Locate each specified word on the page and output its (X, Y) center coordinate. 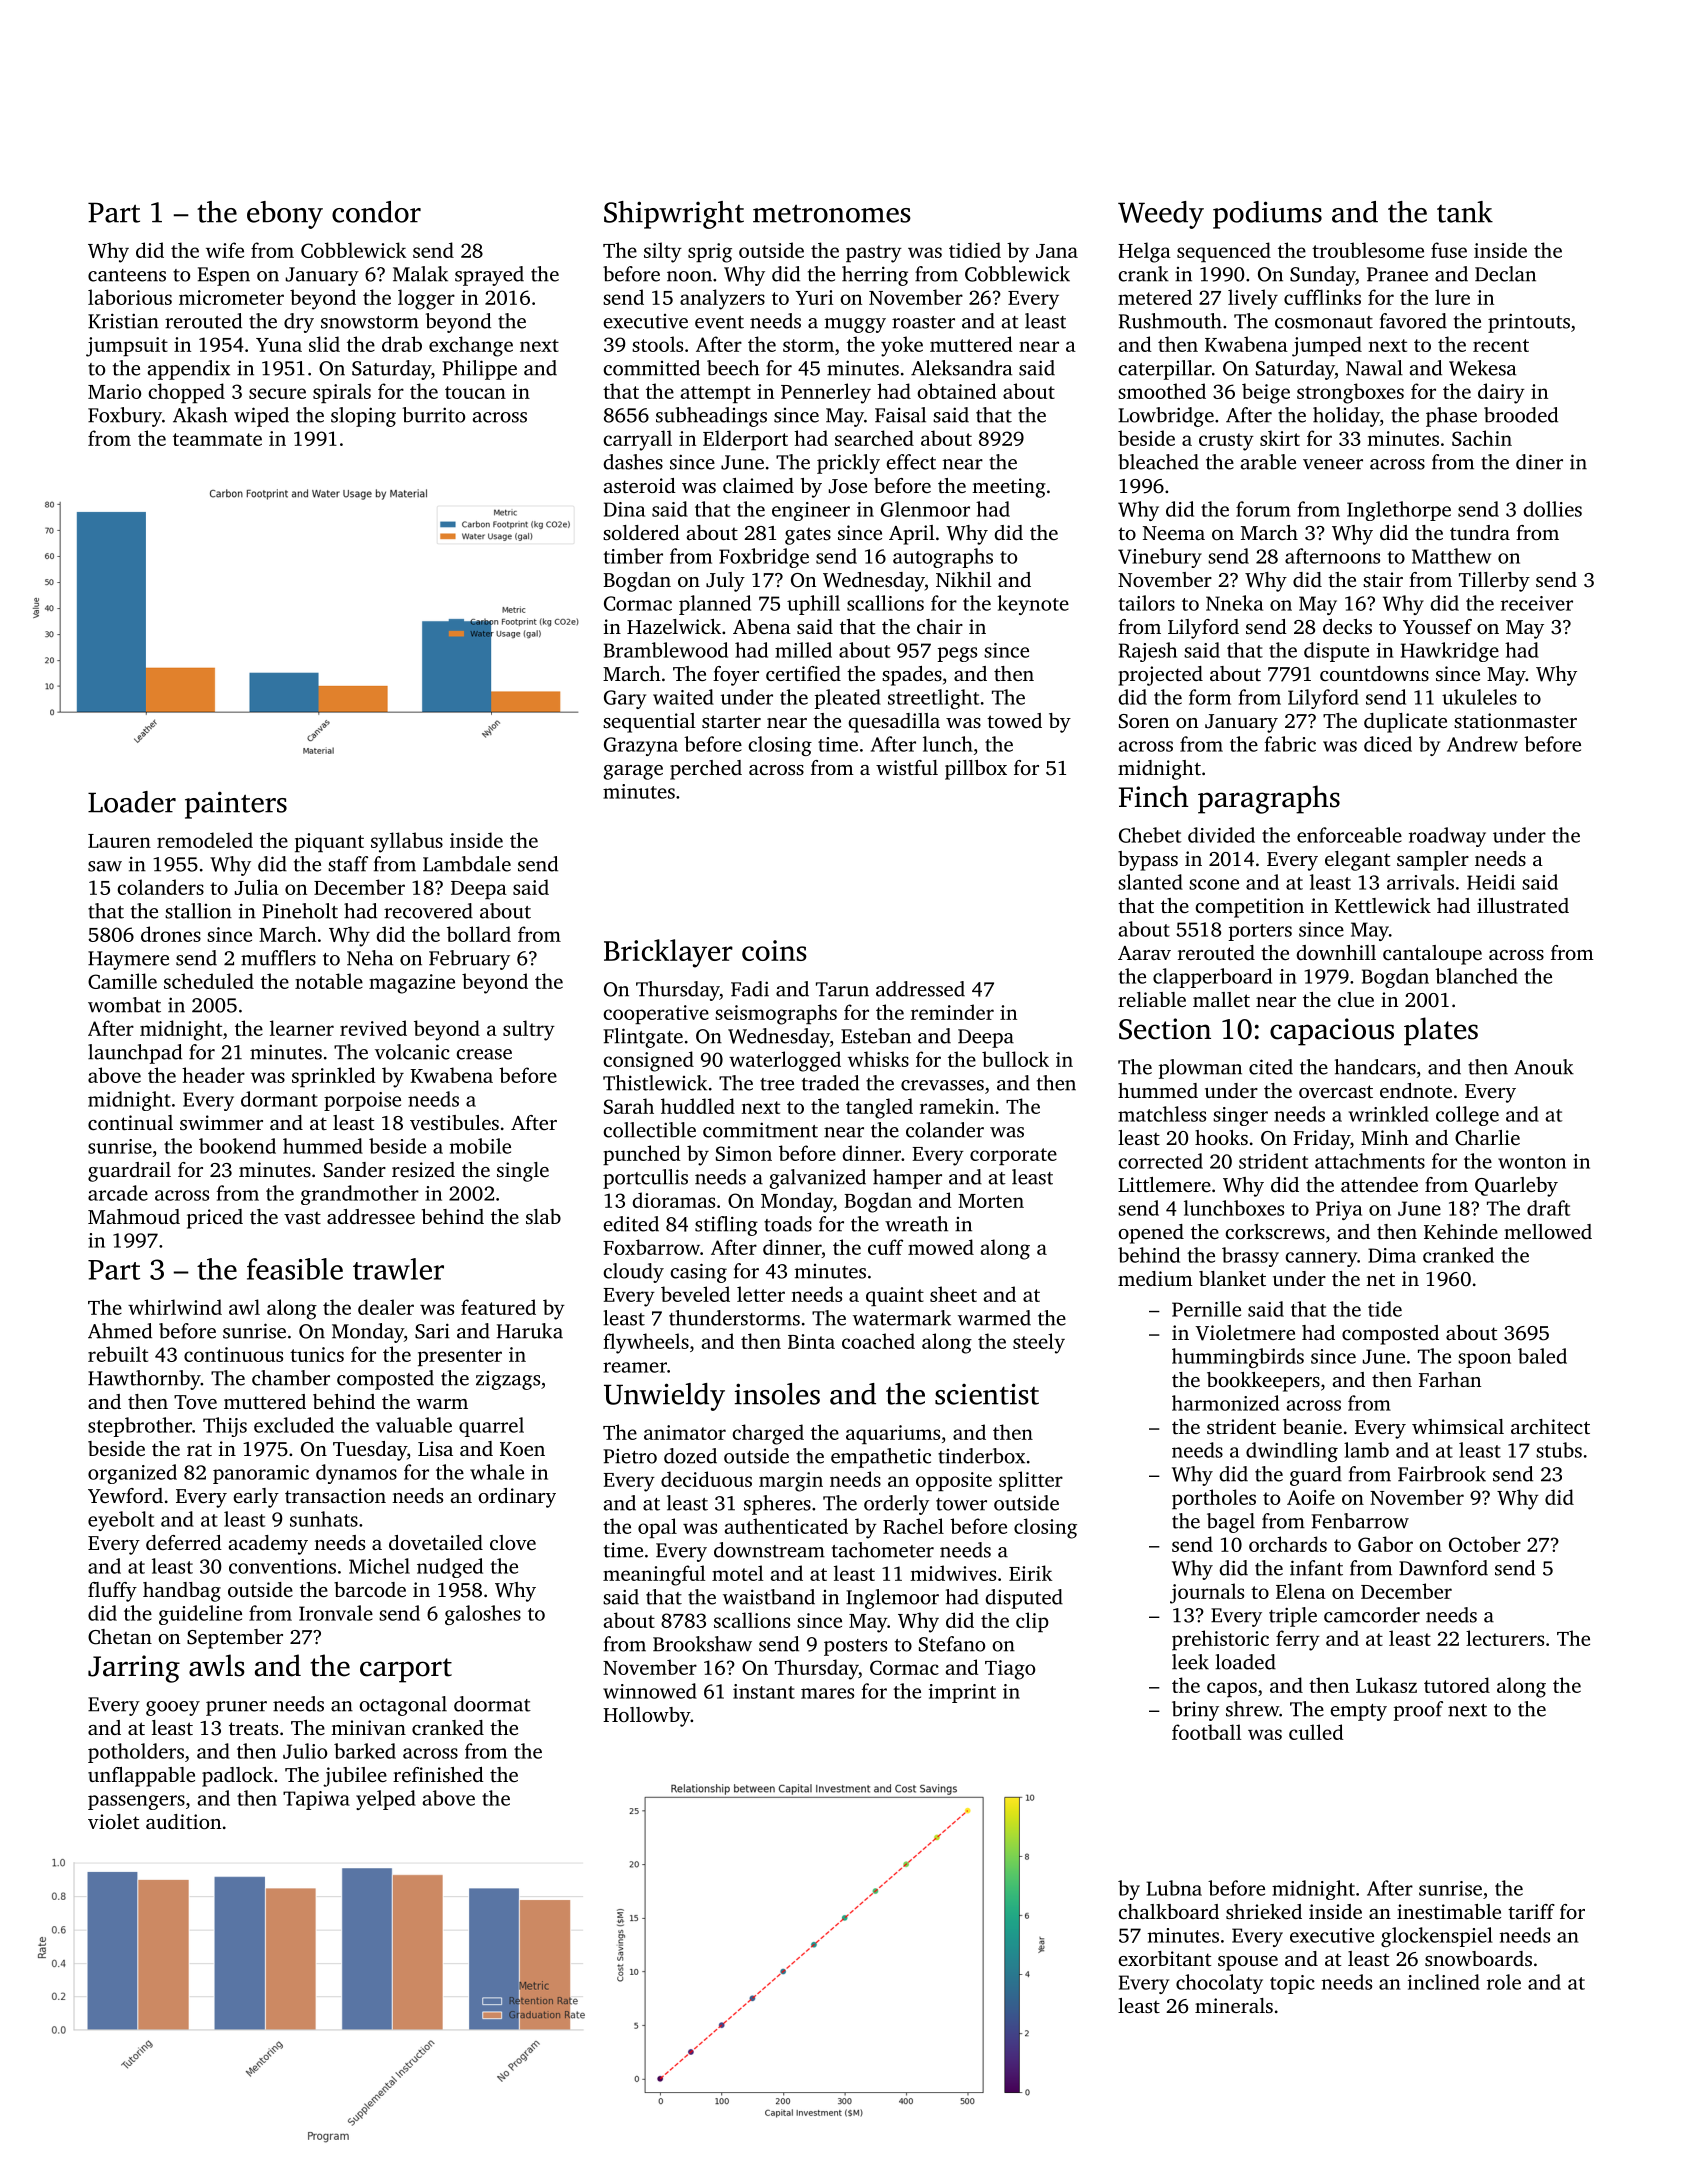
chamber (291, 1378)
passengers (136, 1802)
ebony (285, 215)
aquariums (893, 1434)
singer (1240, 1116)
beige (1266, 393)
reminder (952, 1012)
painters (236, 805)
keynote (1033, 605)
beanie (1312, 1426)
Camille (122, 981)
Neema (1174, 533)
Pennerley (826, 393)
